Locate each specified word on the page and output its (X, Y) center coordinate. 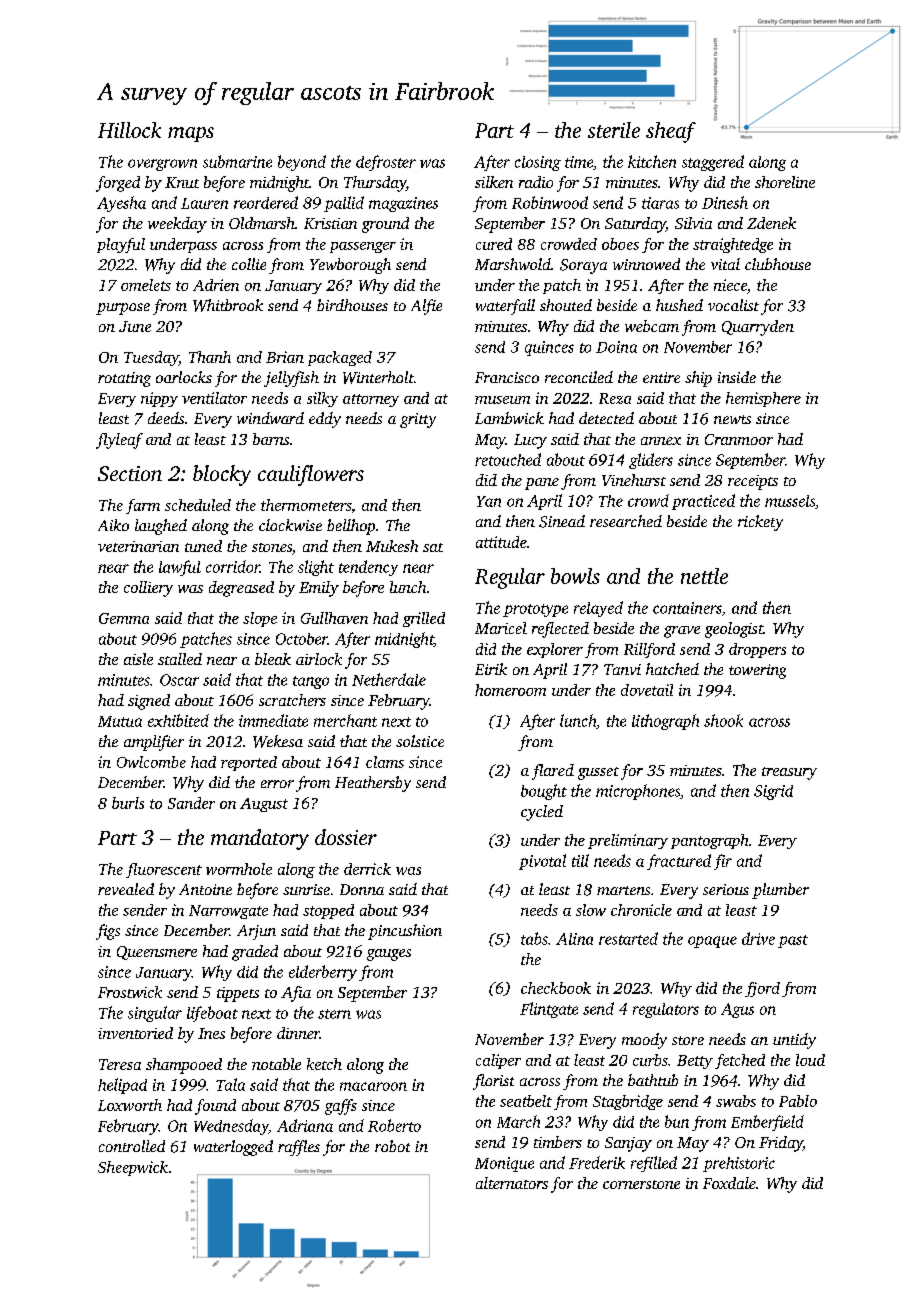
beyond (302, 163)
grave (682, 632)
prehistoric (739, 1164)
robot (392, 1146)
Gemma (124, 618)
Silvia (693, 223)
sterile (614, 130)
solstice (420, 741)
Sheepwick (133, 1168)
